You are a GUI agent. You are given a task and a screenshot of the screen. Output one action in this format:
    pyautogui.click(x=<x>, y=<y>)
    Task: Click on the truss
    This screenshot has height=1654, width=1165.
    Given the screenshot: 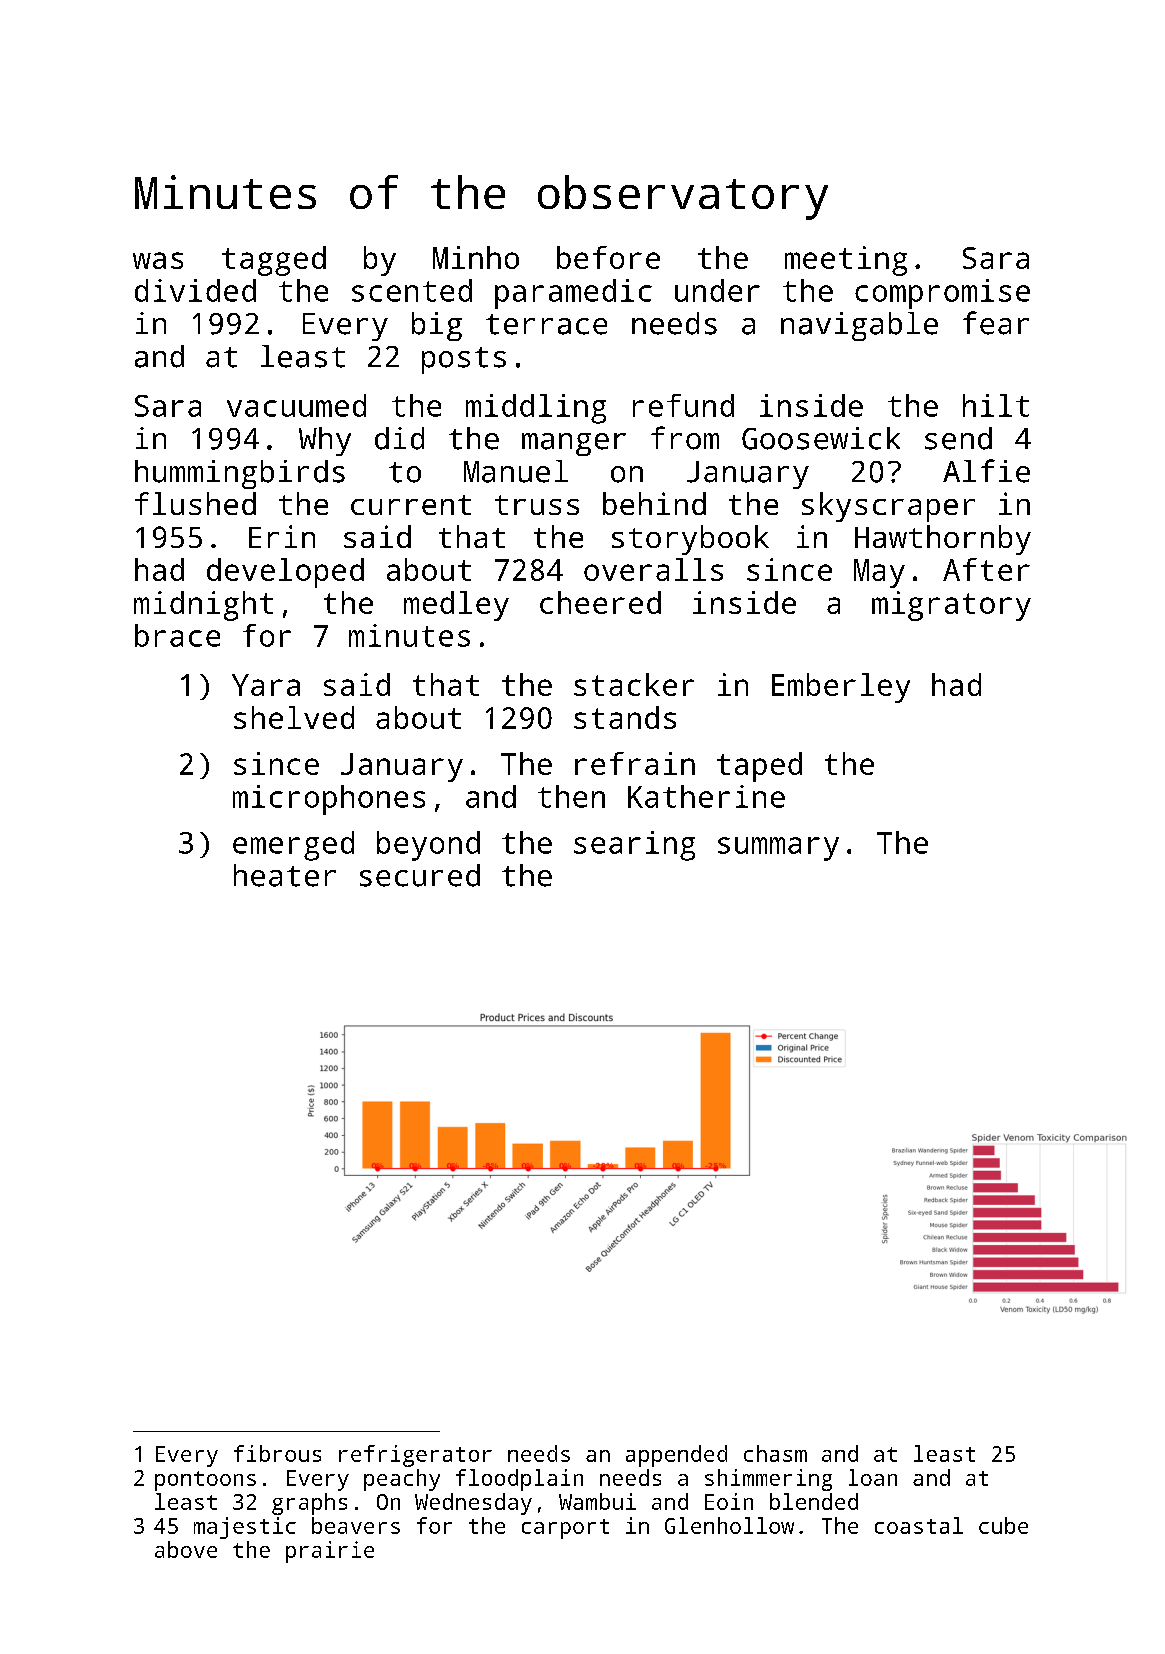 What is the action you would take?
    pyautogui.click(x=537, y=505)
